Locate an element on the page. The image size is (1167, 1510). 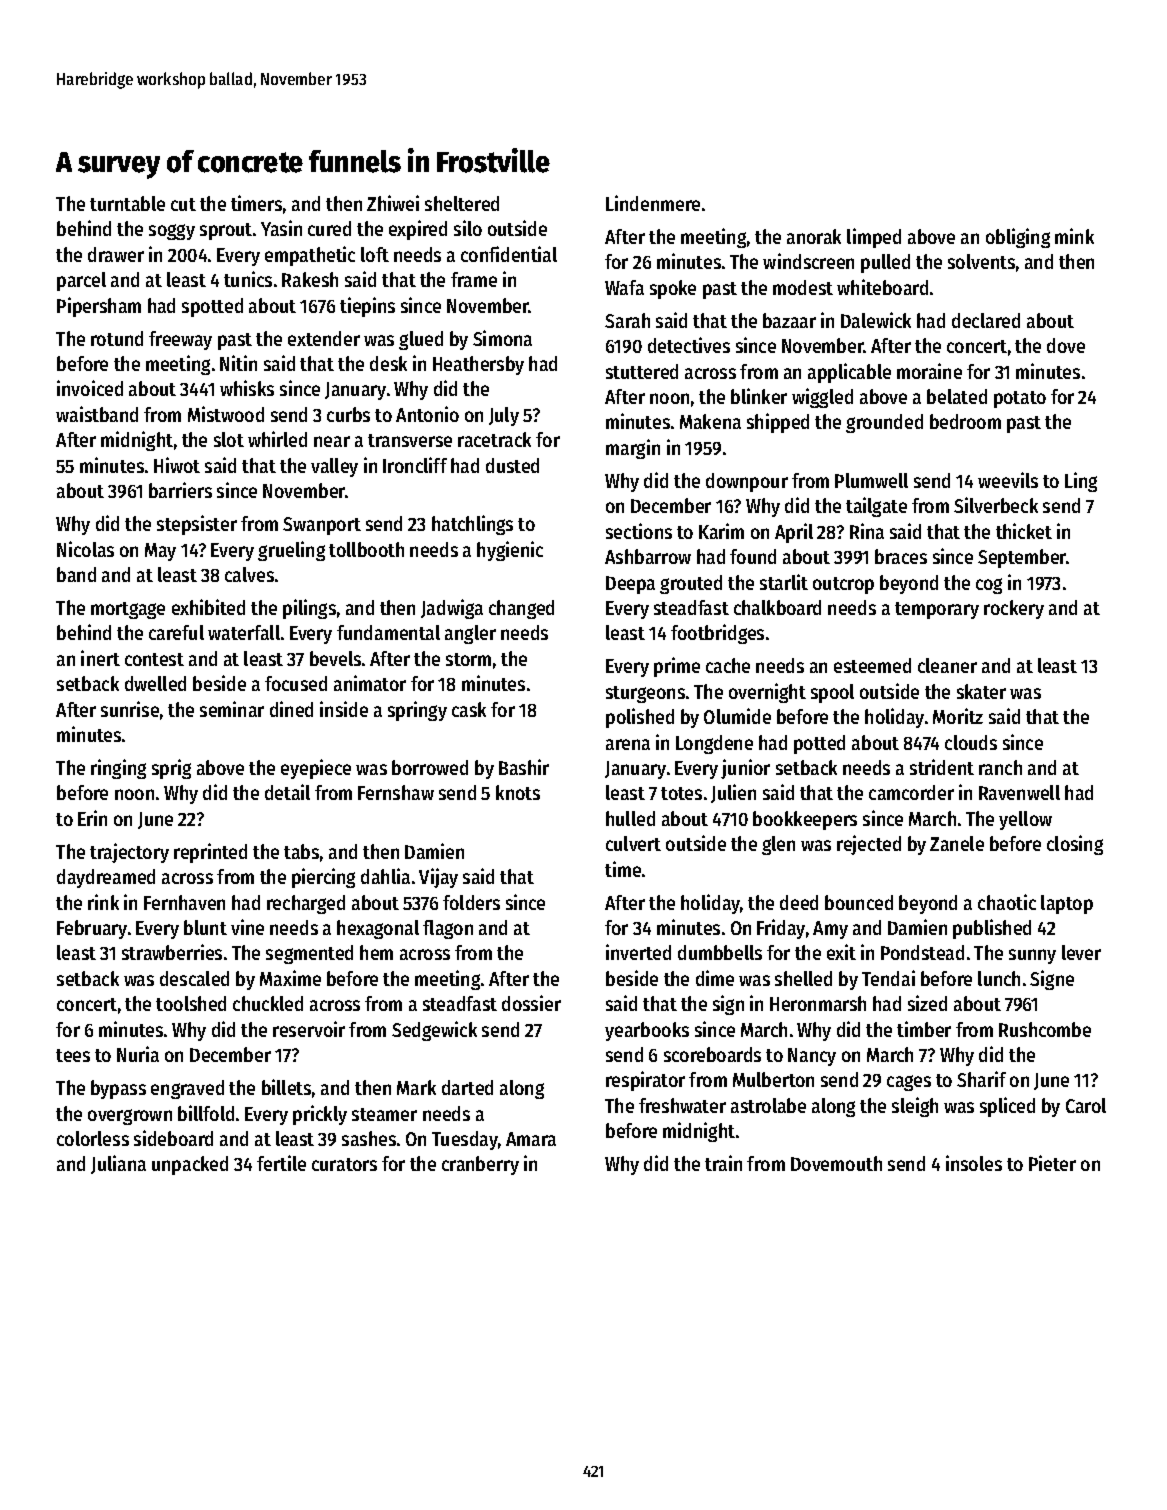
hygienic is located at coordinates (510, 551).
